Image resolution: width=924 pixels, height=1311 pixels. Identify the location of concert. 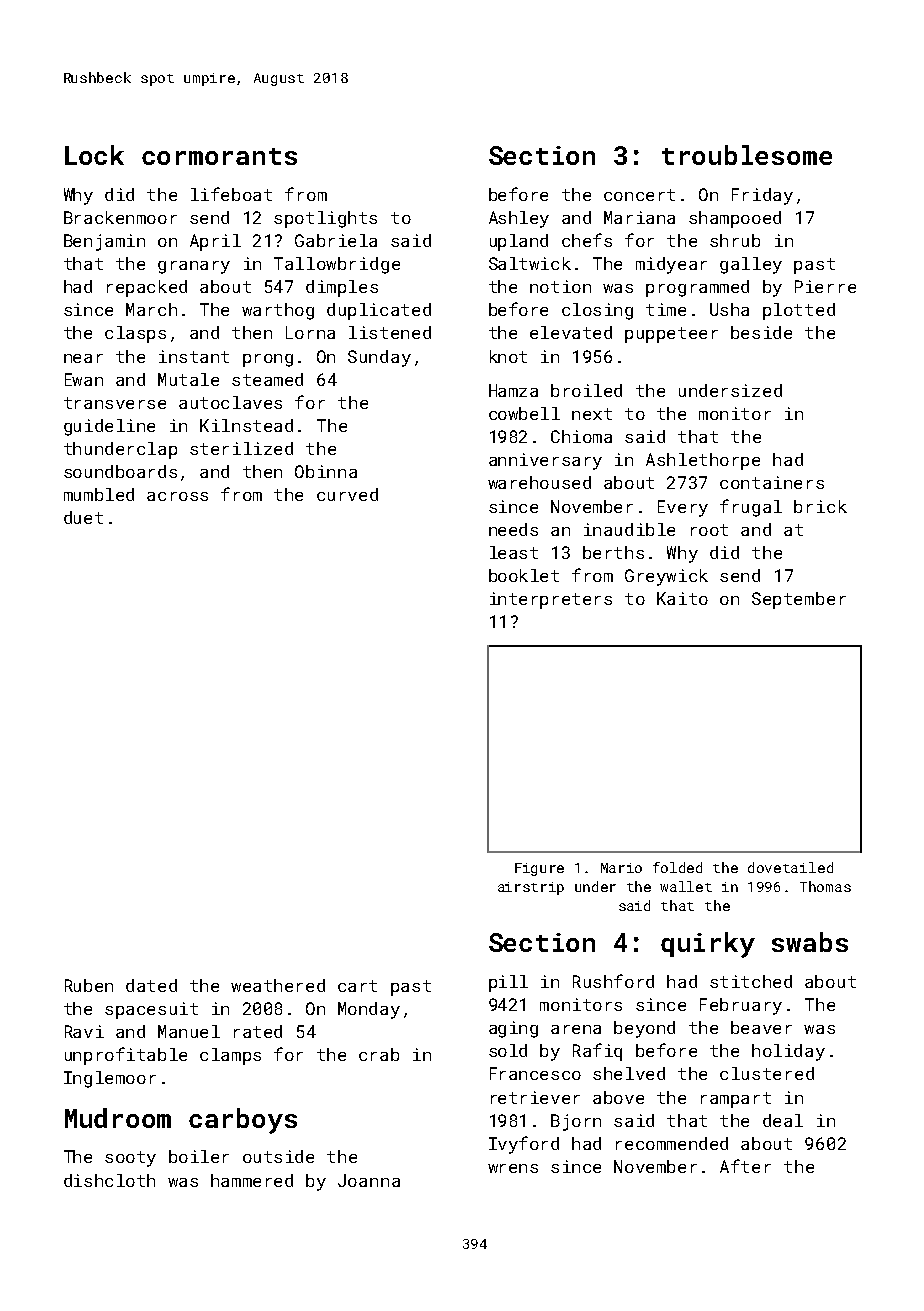
(639, 195).
